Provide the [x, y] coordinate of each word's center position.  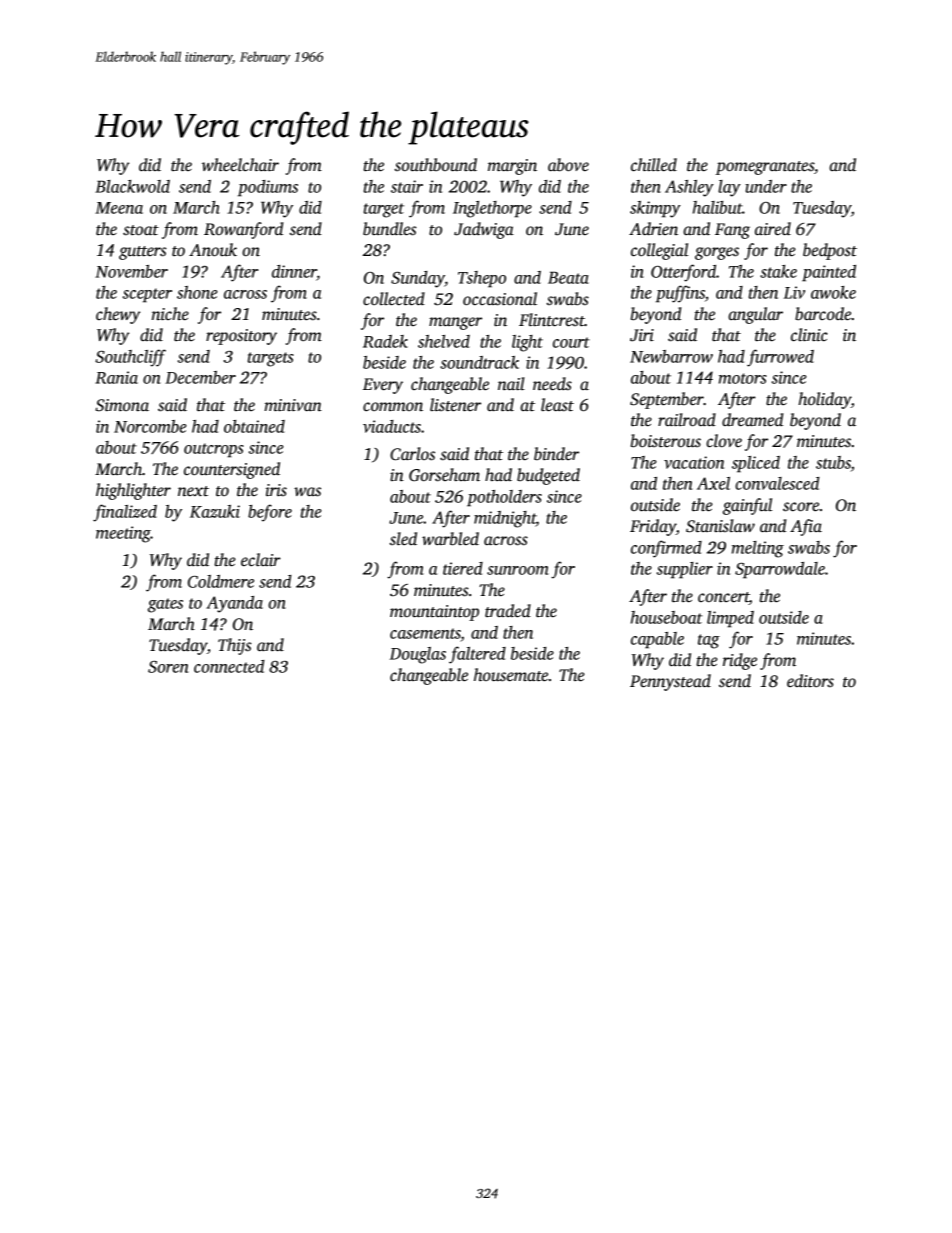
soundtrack [479, 362]
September [667, 400]
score [801, 507]
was [307, 492]
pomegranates [765, 168]
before [270, 513]
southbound [435, 165]
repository [241, 337]
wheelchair [240, 165]
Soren [168, 667]
